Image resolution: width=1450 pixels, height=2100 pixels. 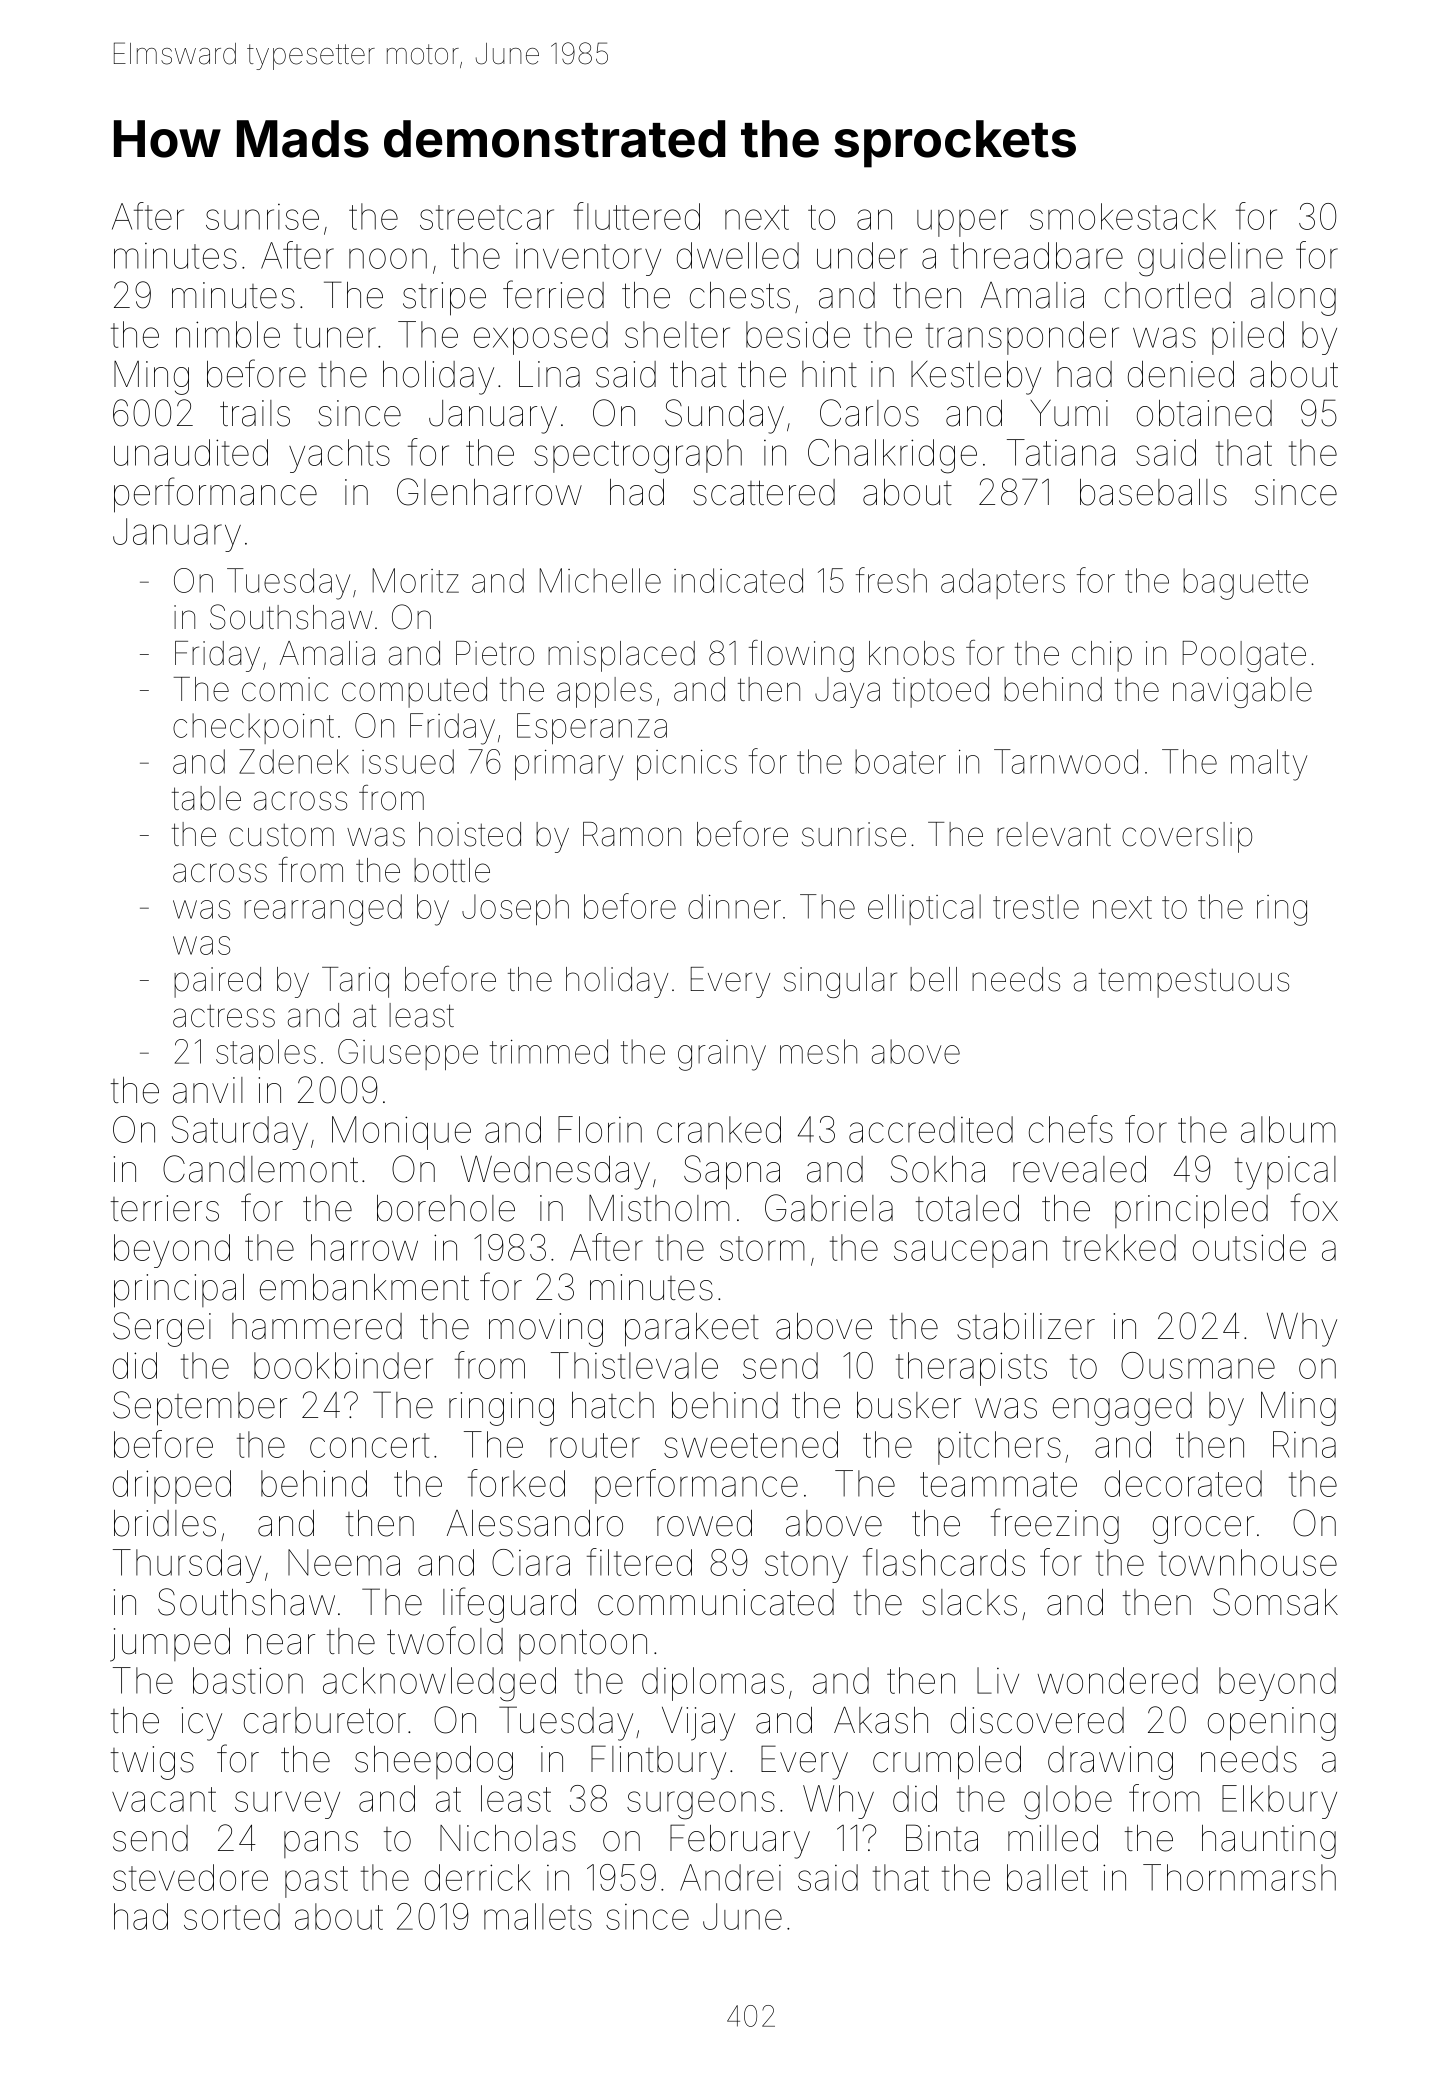 I want to click on Tatiana, so click(x=1061, y=452).
